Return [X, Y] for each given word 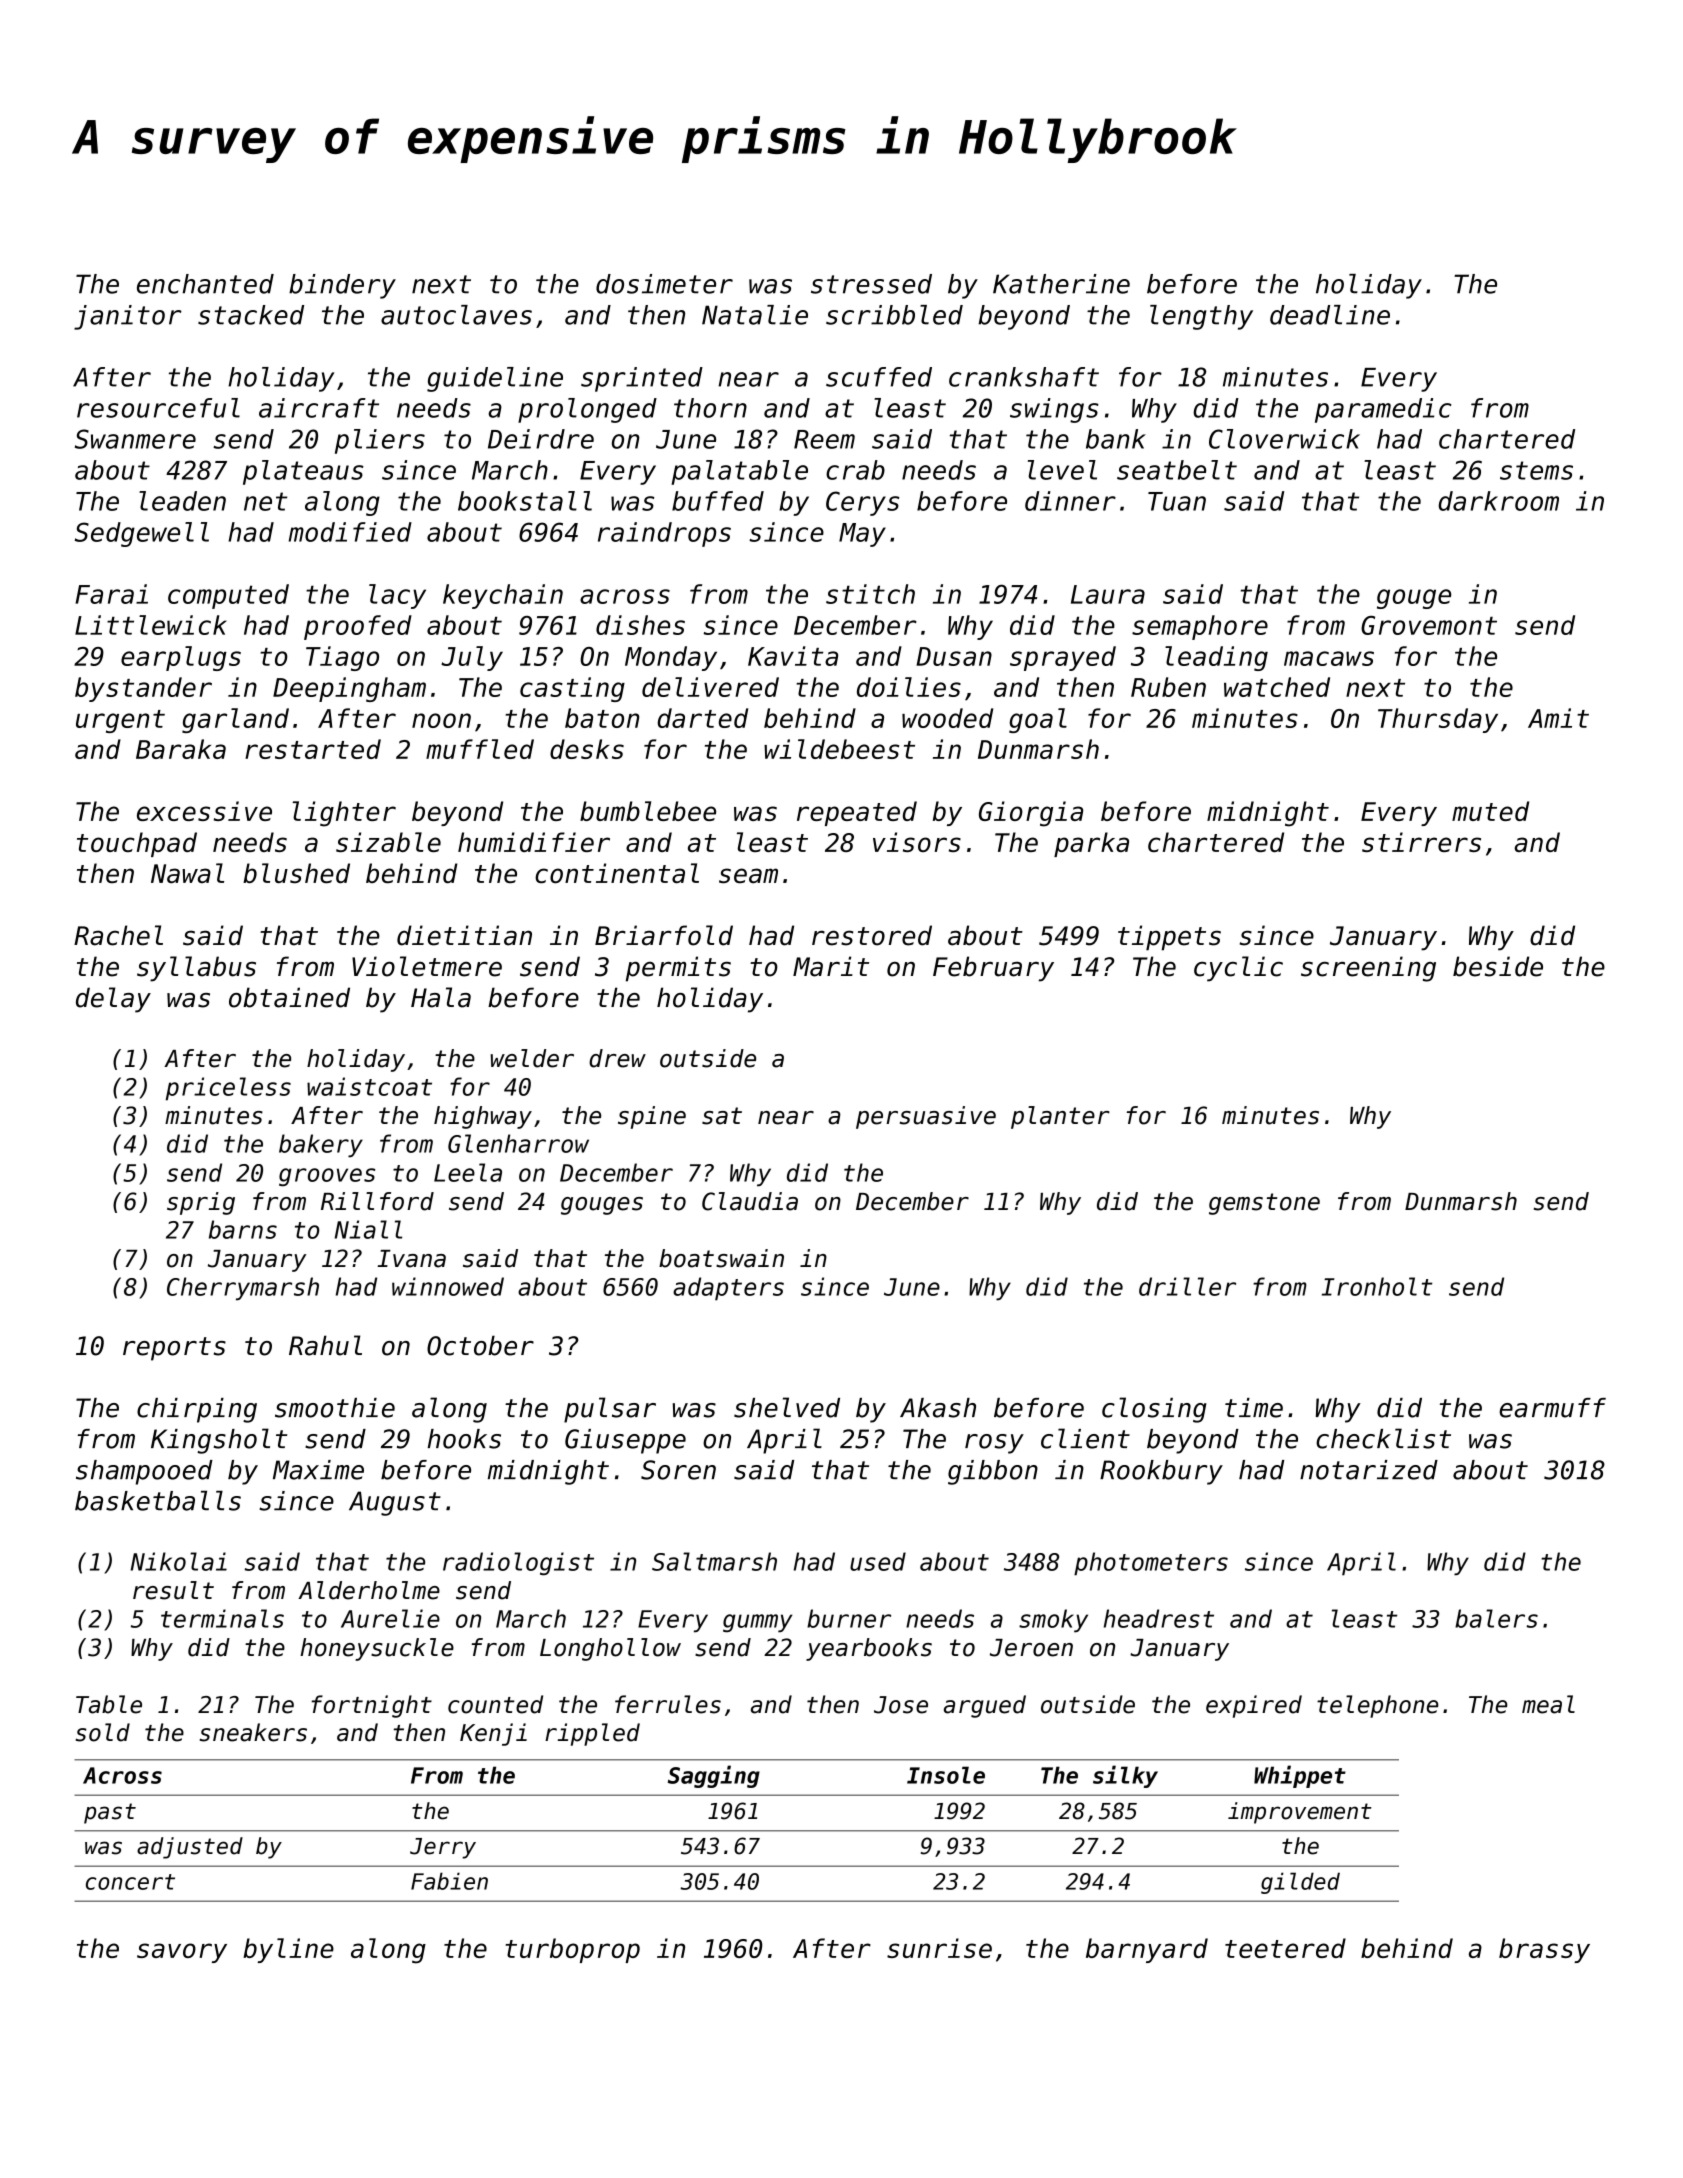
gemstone [1264, 1204]
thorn [710, 408]
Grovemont [1429, 625]
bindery [342, 286]
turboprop [572, 1950]
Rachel [118, 935]
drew [617, 1058]
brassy [1544, 1950]
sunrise [939, 1948]
